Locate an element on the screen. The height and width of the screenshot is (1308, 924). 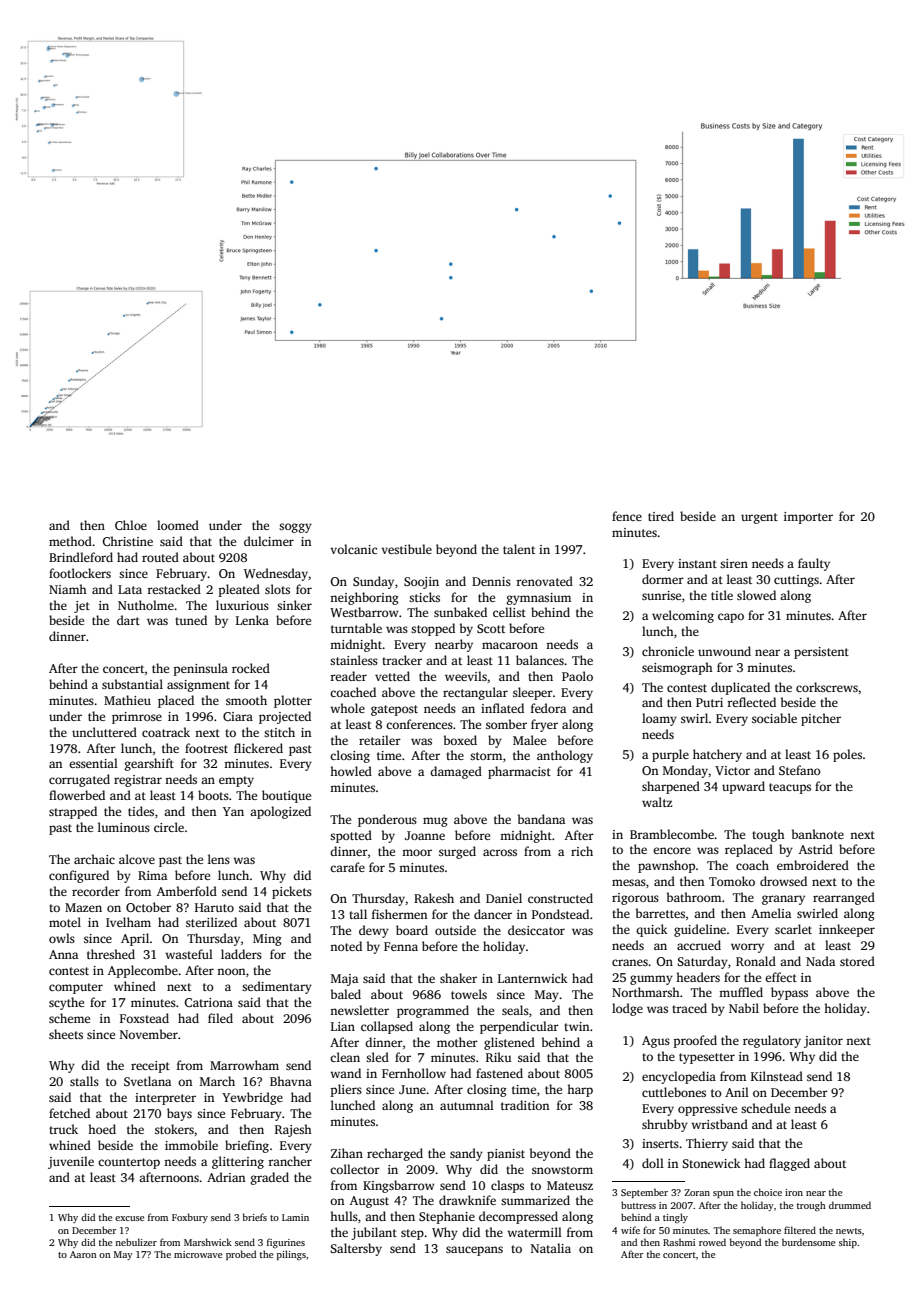
juvenile is located at coordinates (71, 1162).
